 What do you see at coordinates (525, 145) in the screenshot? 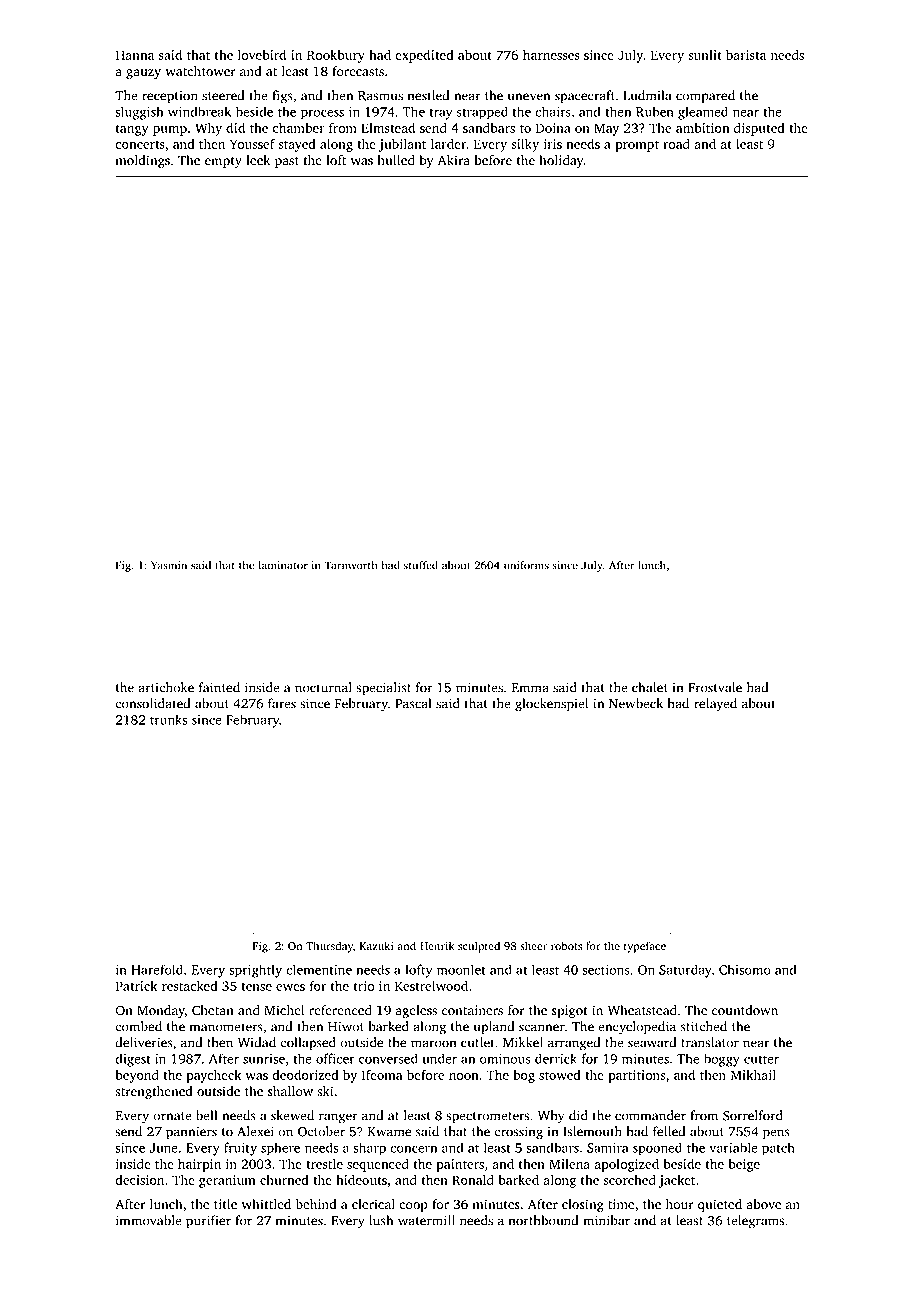
I see `silky` at bounding box center [525, 145].
